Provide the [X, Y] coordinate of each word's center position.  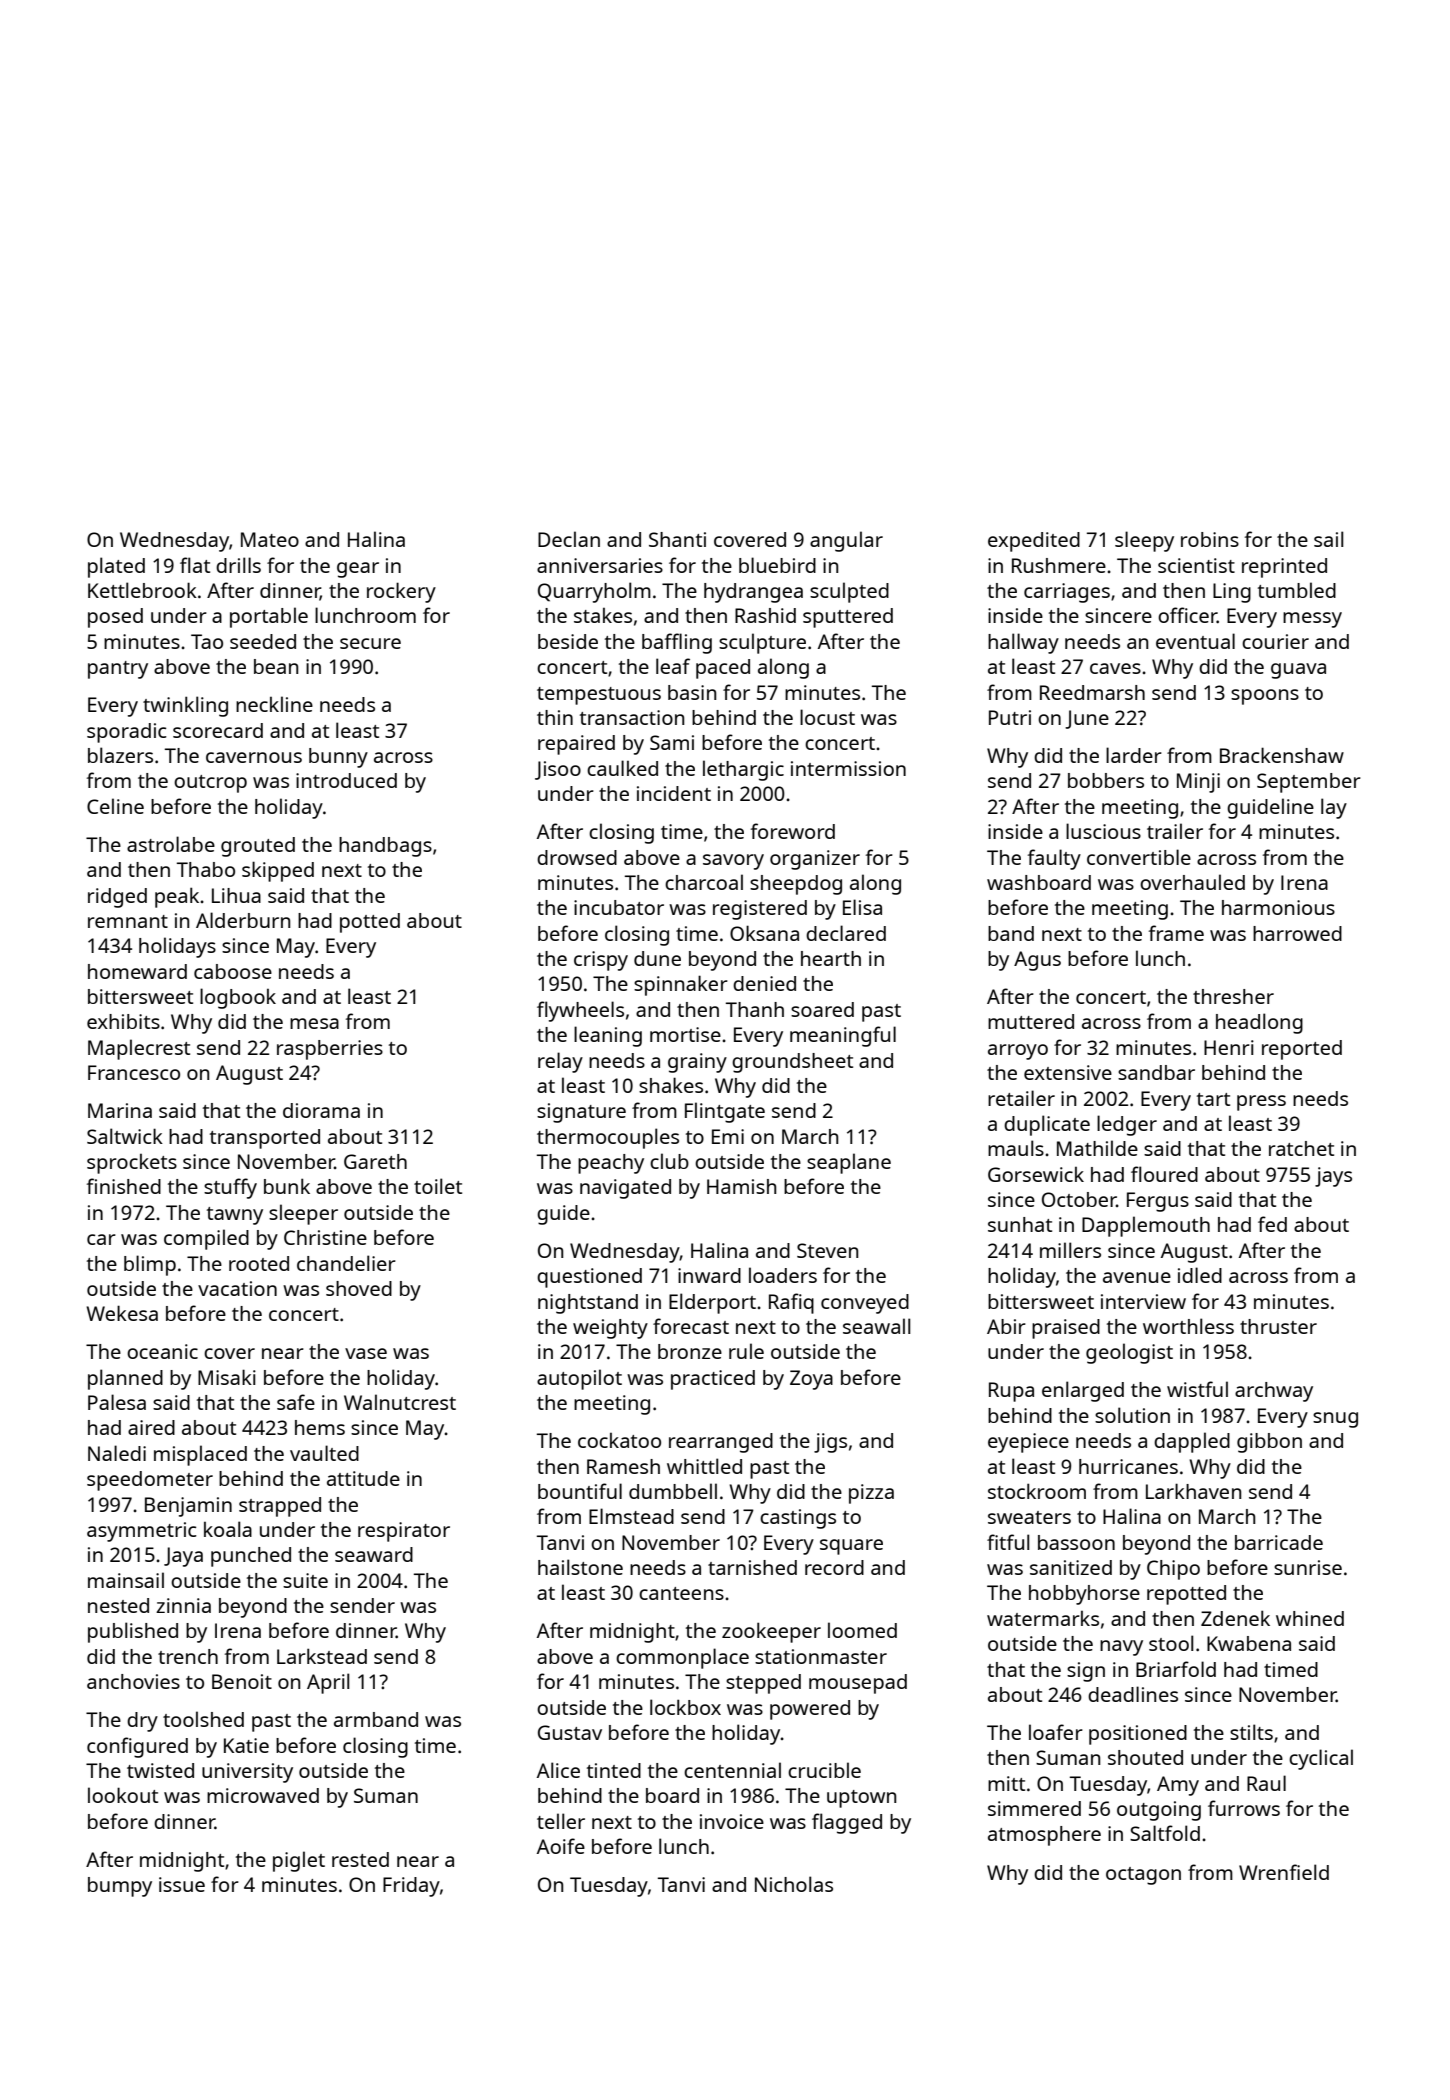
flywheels [580, 1011]
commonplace [682, 1658]
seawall [877, 1326]
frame [1176, 933]
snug [1335, 1420]
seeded [263, 641]
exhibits [123, 1021]
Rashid [765, 615]
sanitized [1071, 1567]
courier [1275, 641]
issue [182, 1884]
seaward [374, 1554]
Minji [1198, 783]
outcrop [210, 784]
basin [692, 692]
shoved [359, 1288]
